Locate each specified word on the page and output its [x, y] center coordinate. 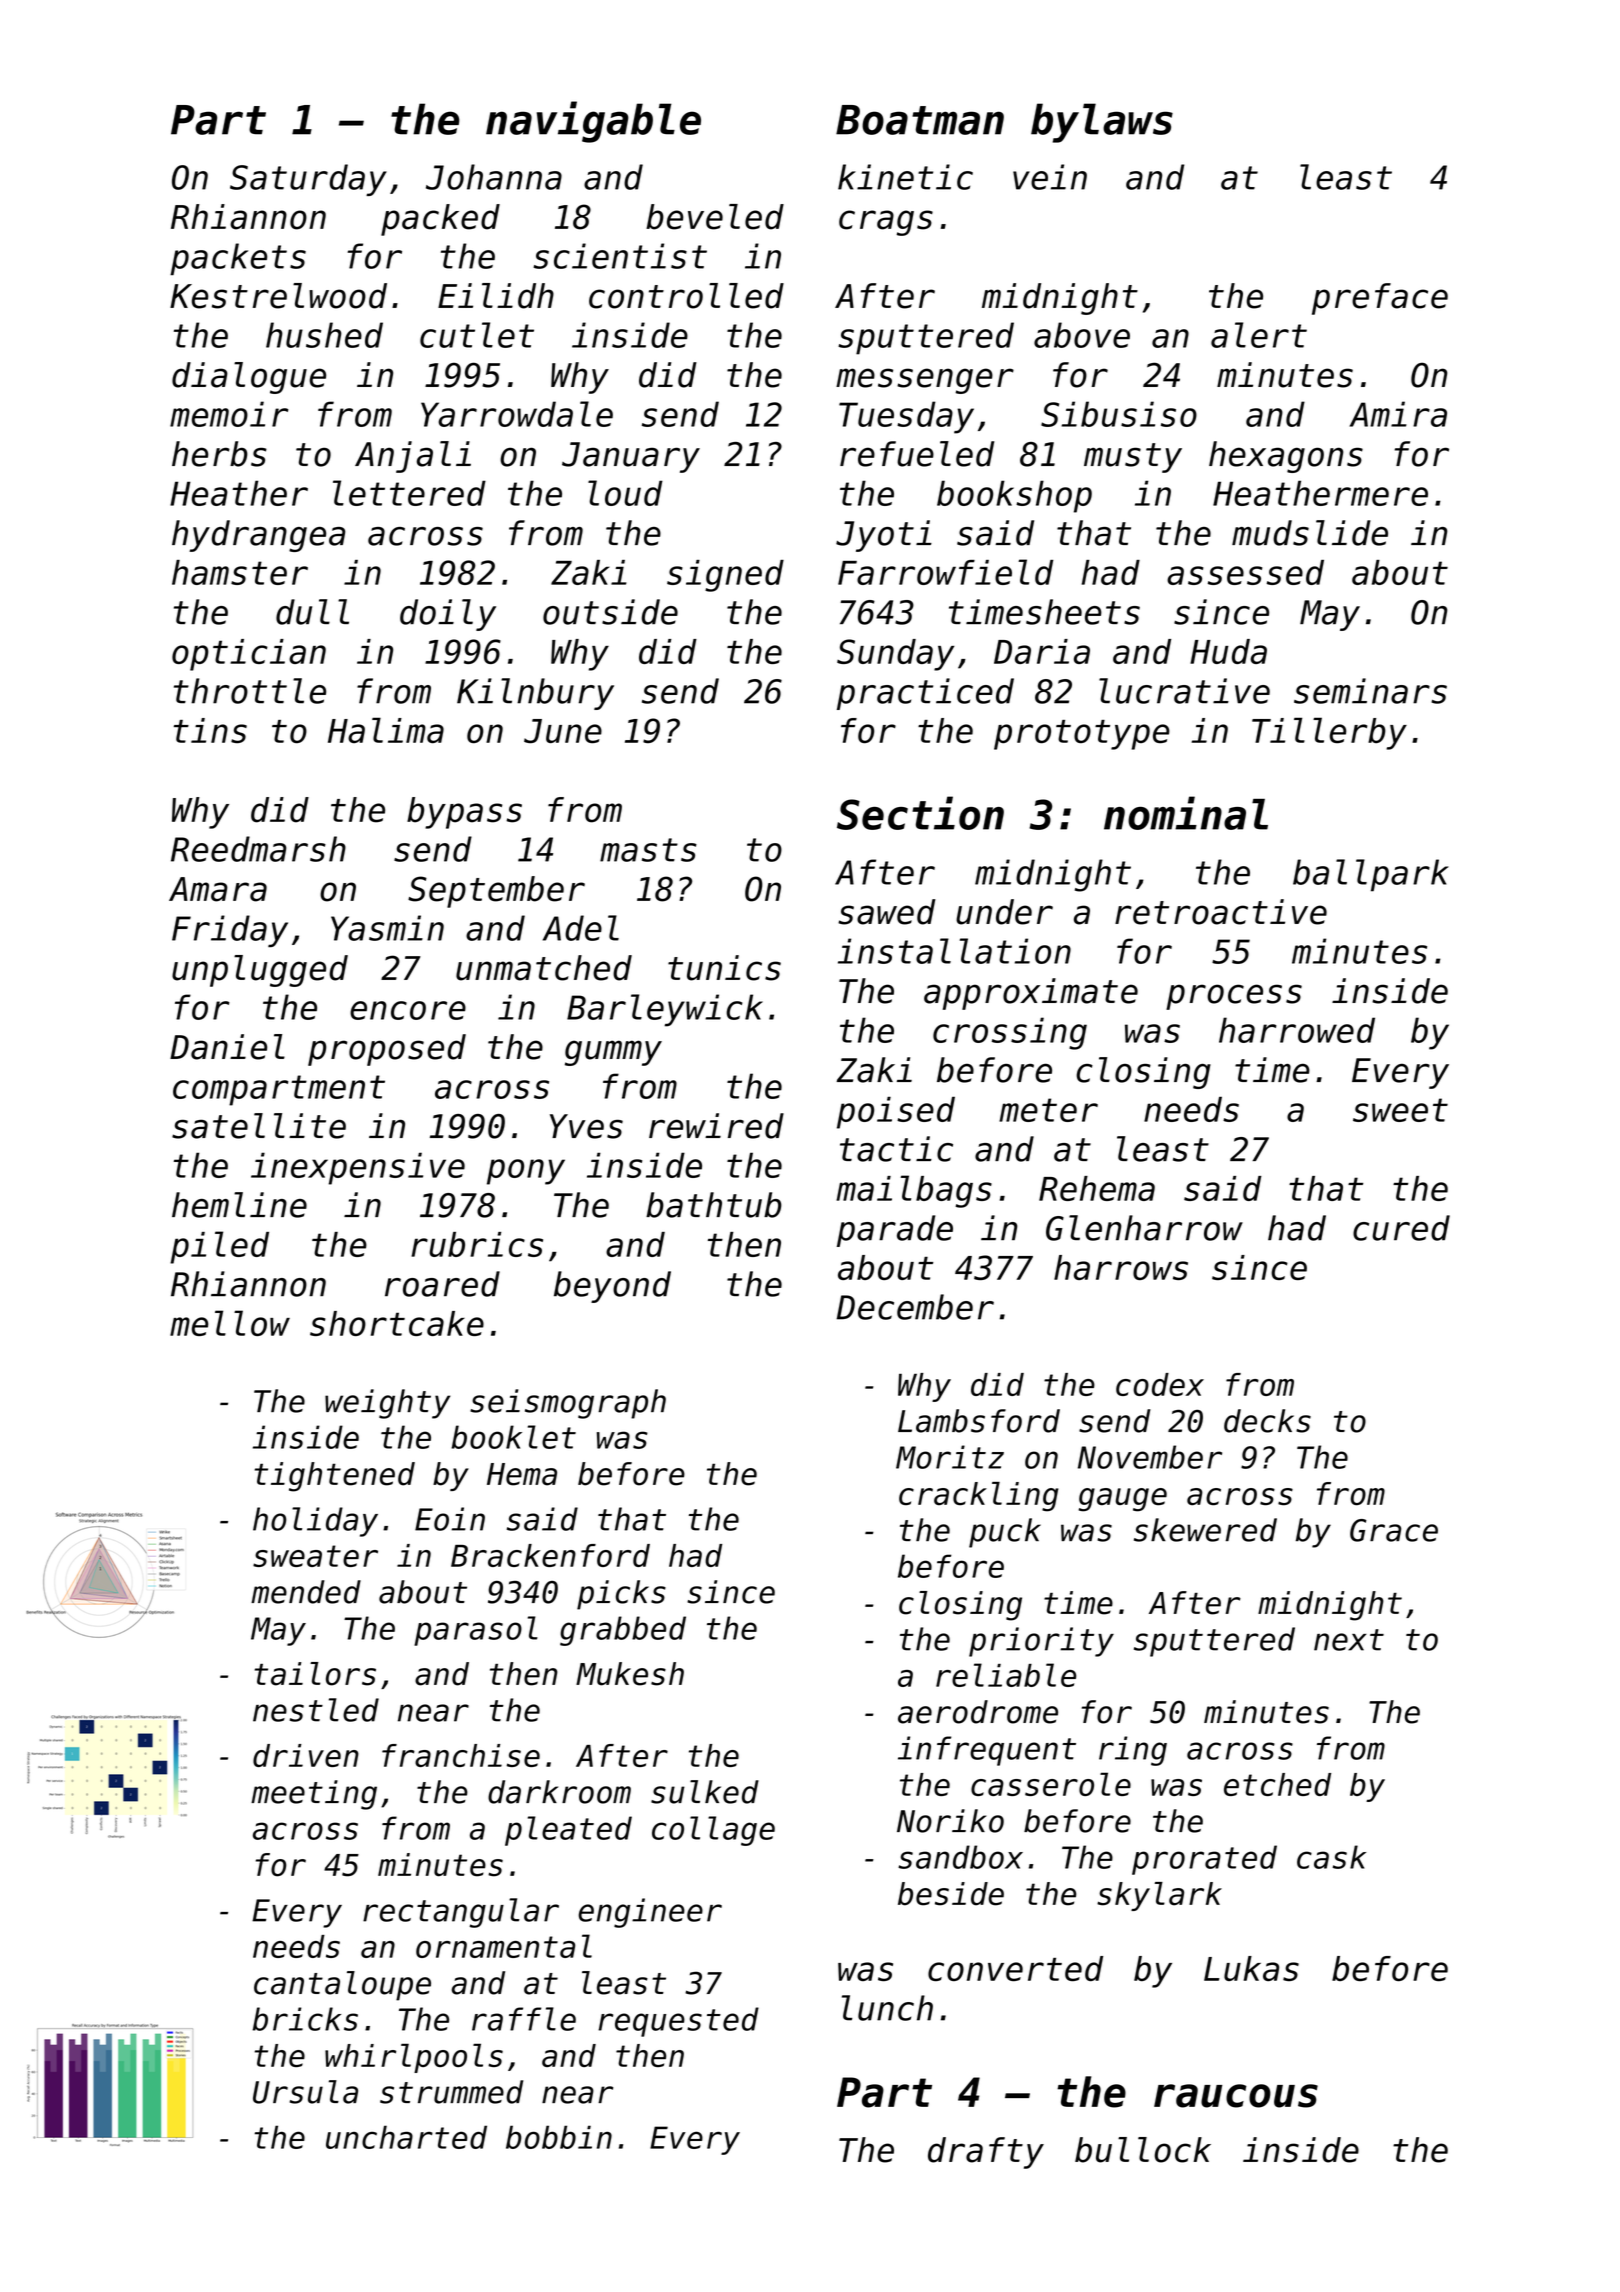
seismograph [568, 1404]
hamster [240, 572]
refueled [917, 454]
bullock [1143, 2150]
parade [895, 1231]
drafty [986, 2153]
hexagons [1286, 457]
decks [1267, 1421]
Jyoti [884, 536]
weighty [387, 1404]
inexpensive [358, 1168]
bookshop [1014, 496]
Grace [1394, 1530]
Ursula [305, 2092]
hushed [324, 335]
